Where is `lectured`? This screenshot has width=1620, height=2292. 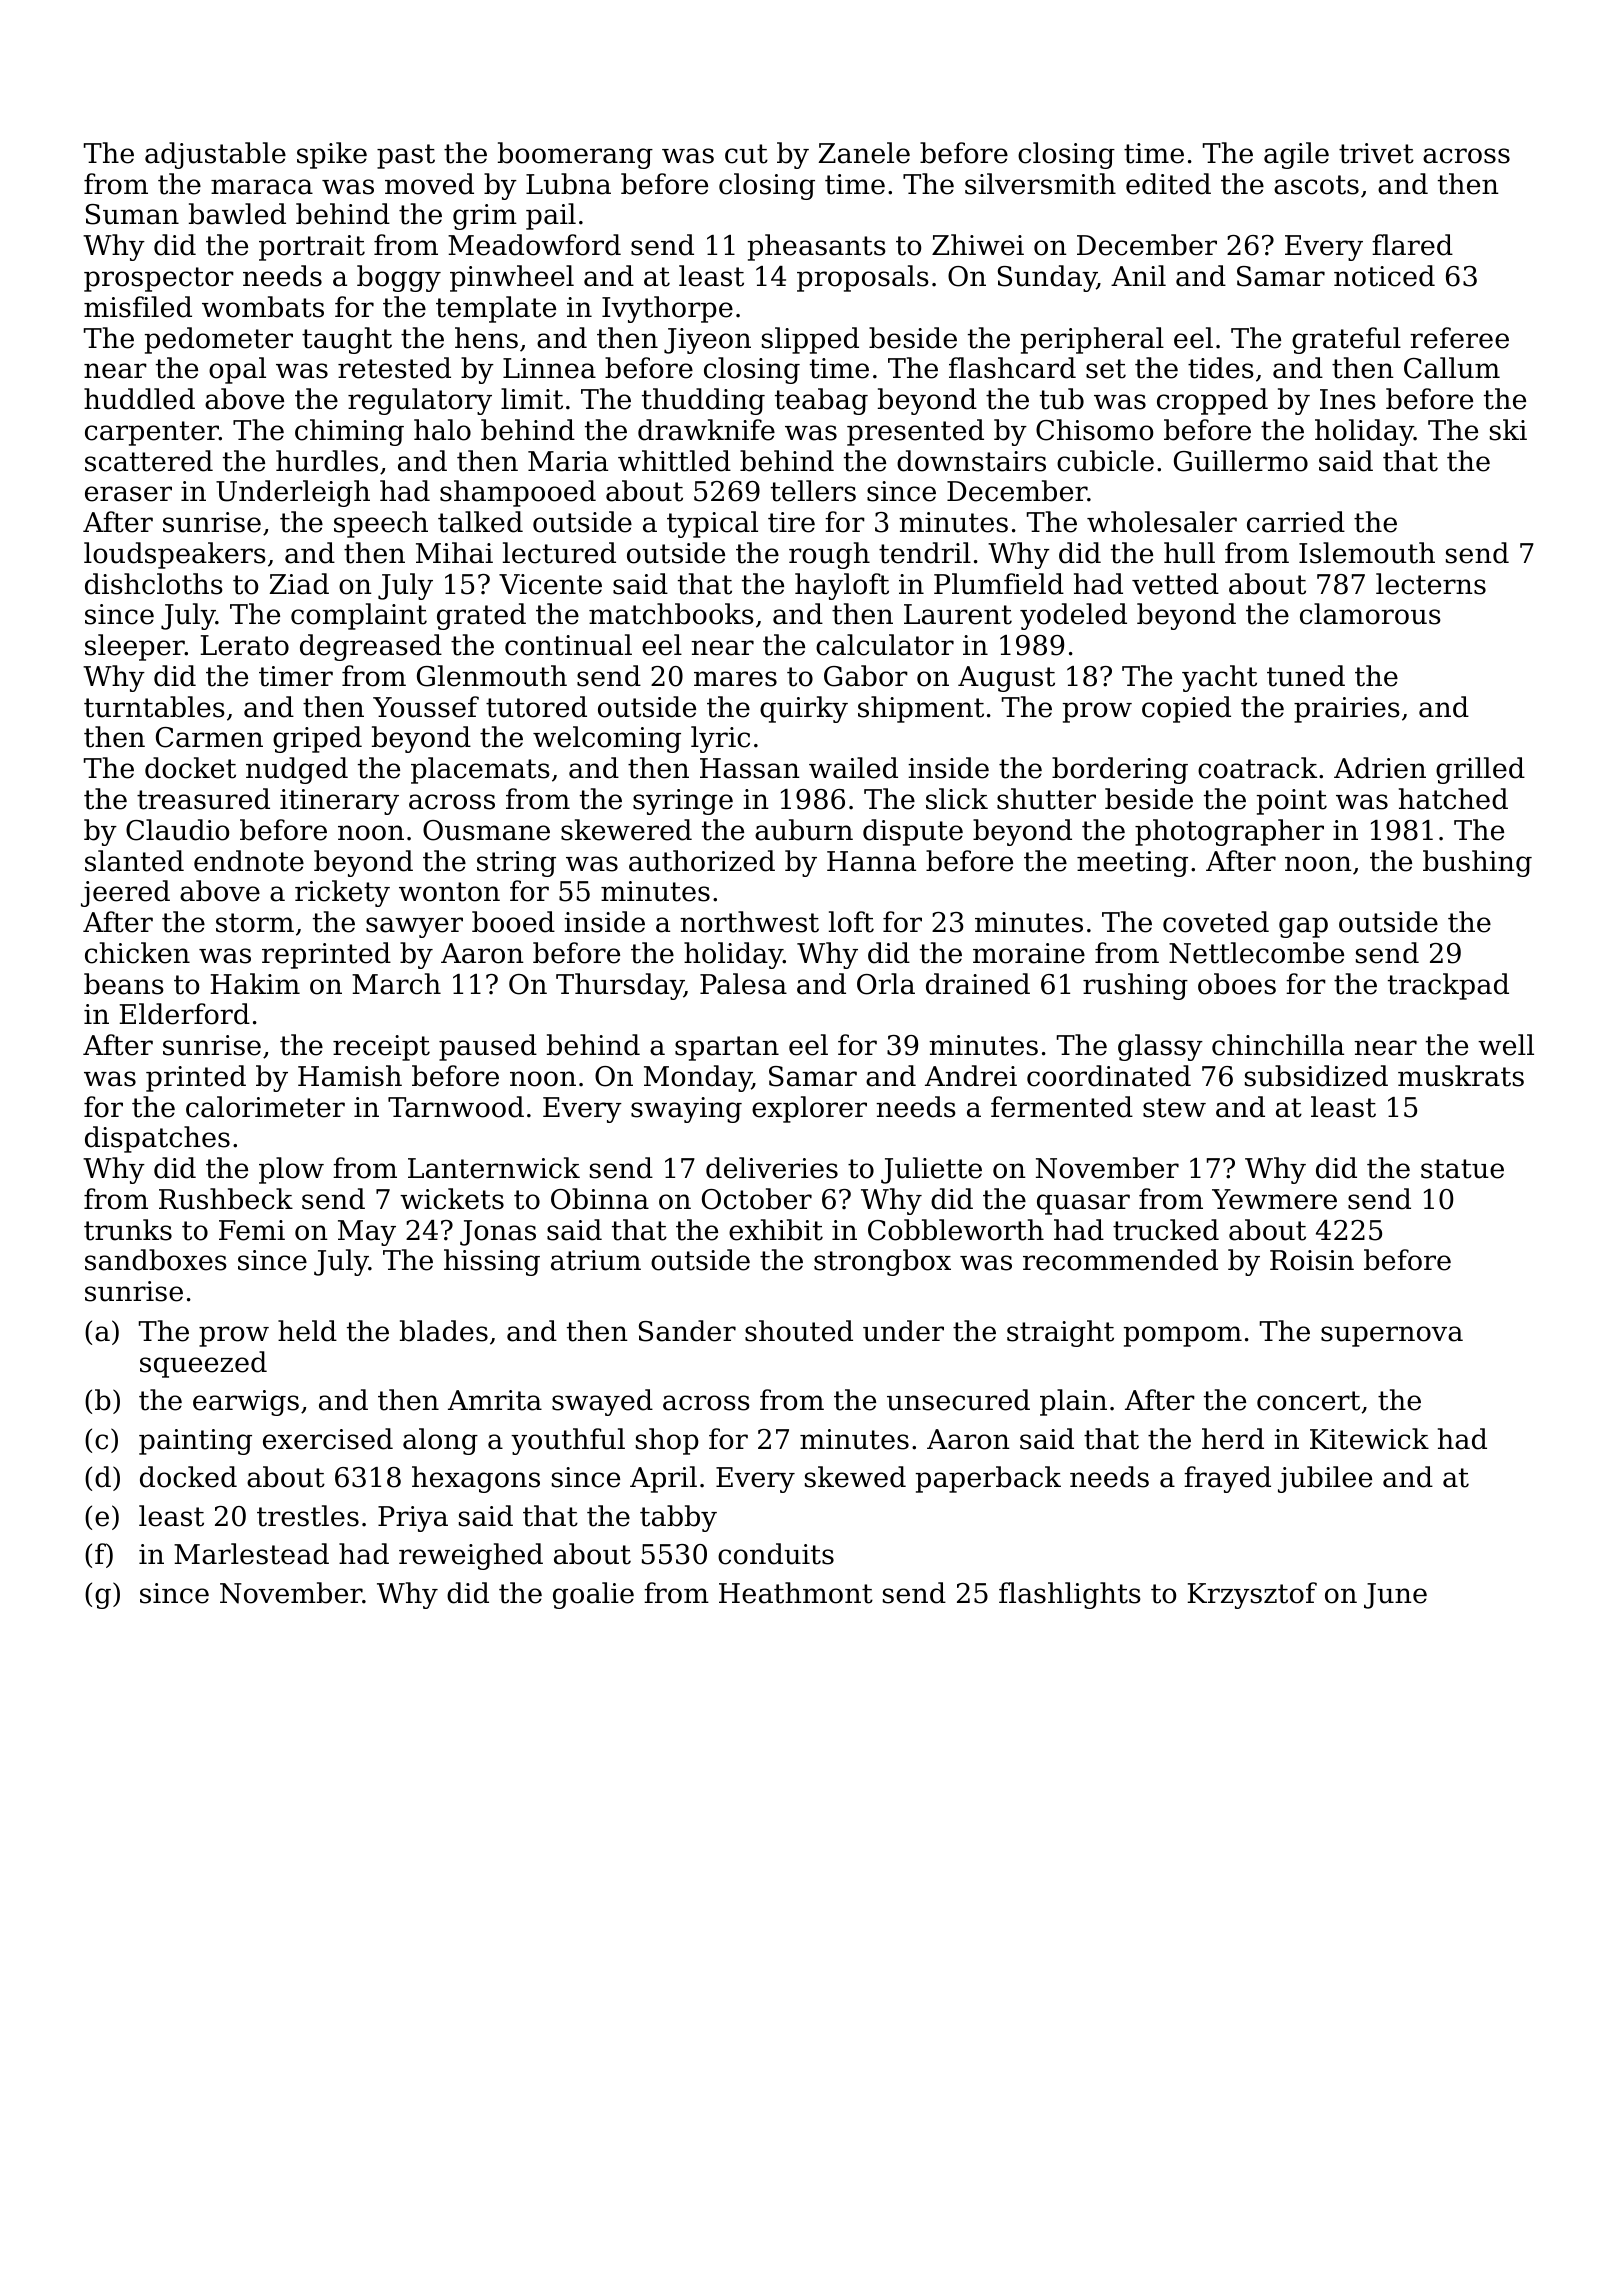 lectured is located at coordinates (559, 553).
